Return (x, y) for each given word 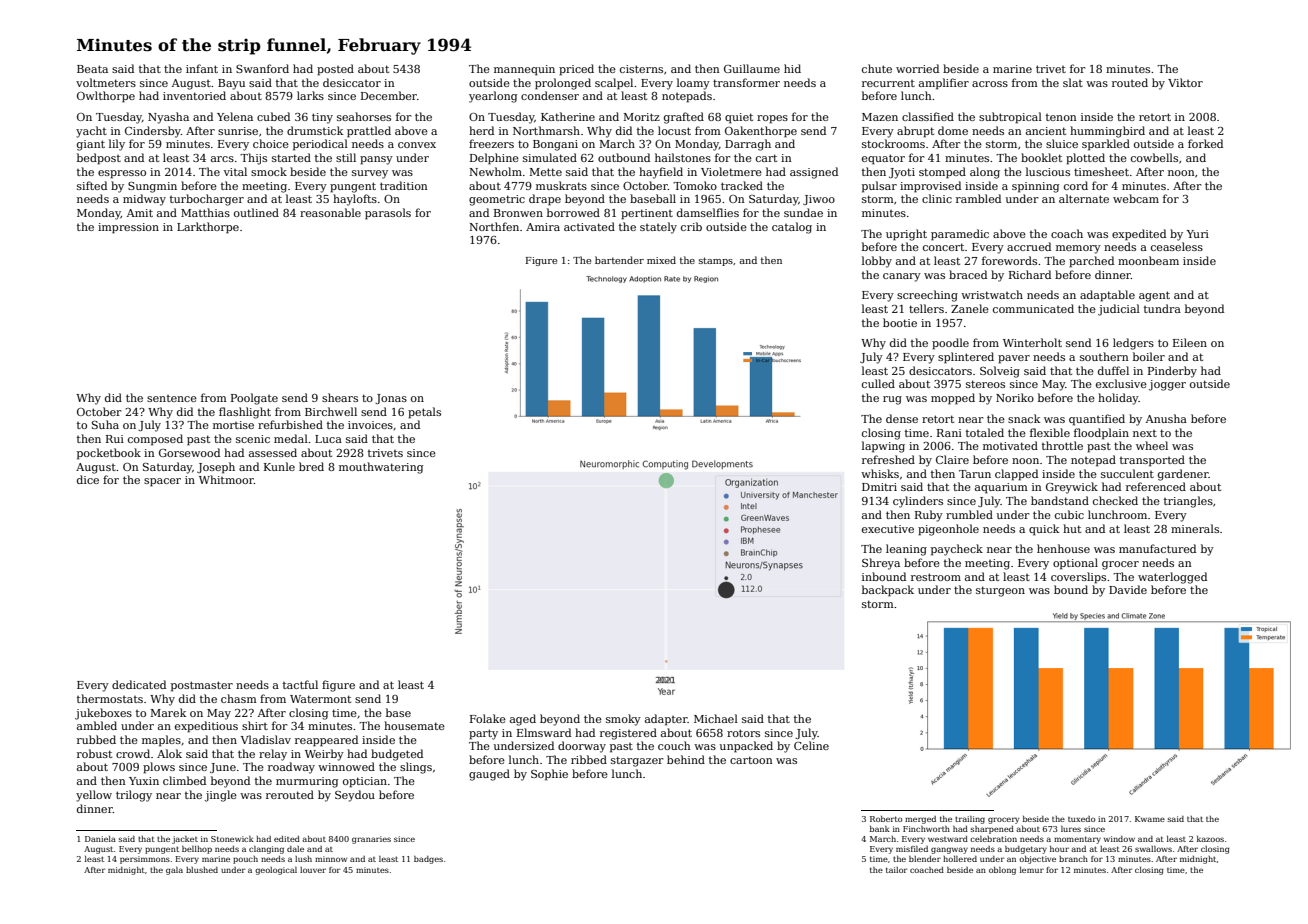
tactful (300, 684)
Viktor (1185, 82)
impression (128, 228)
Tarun (975, 474)
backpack (888, 591)
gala (174, 871)
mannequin (524, 70)
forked (1205, 143)
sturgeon (1000, 591)
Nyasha (168, 118)
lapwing (883, 447)
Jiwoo (819, 200)
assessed (273, 452)
